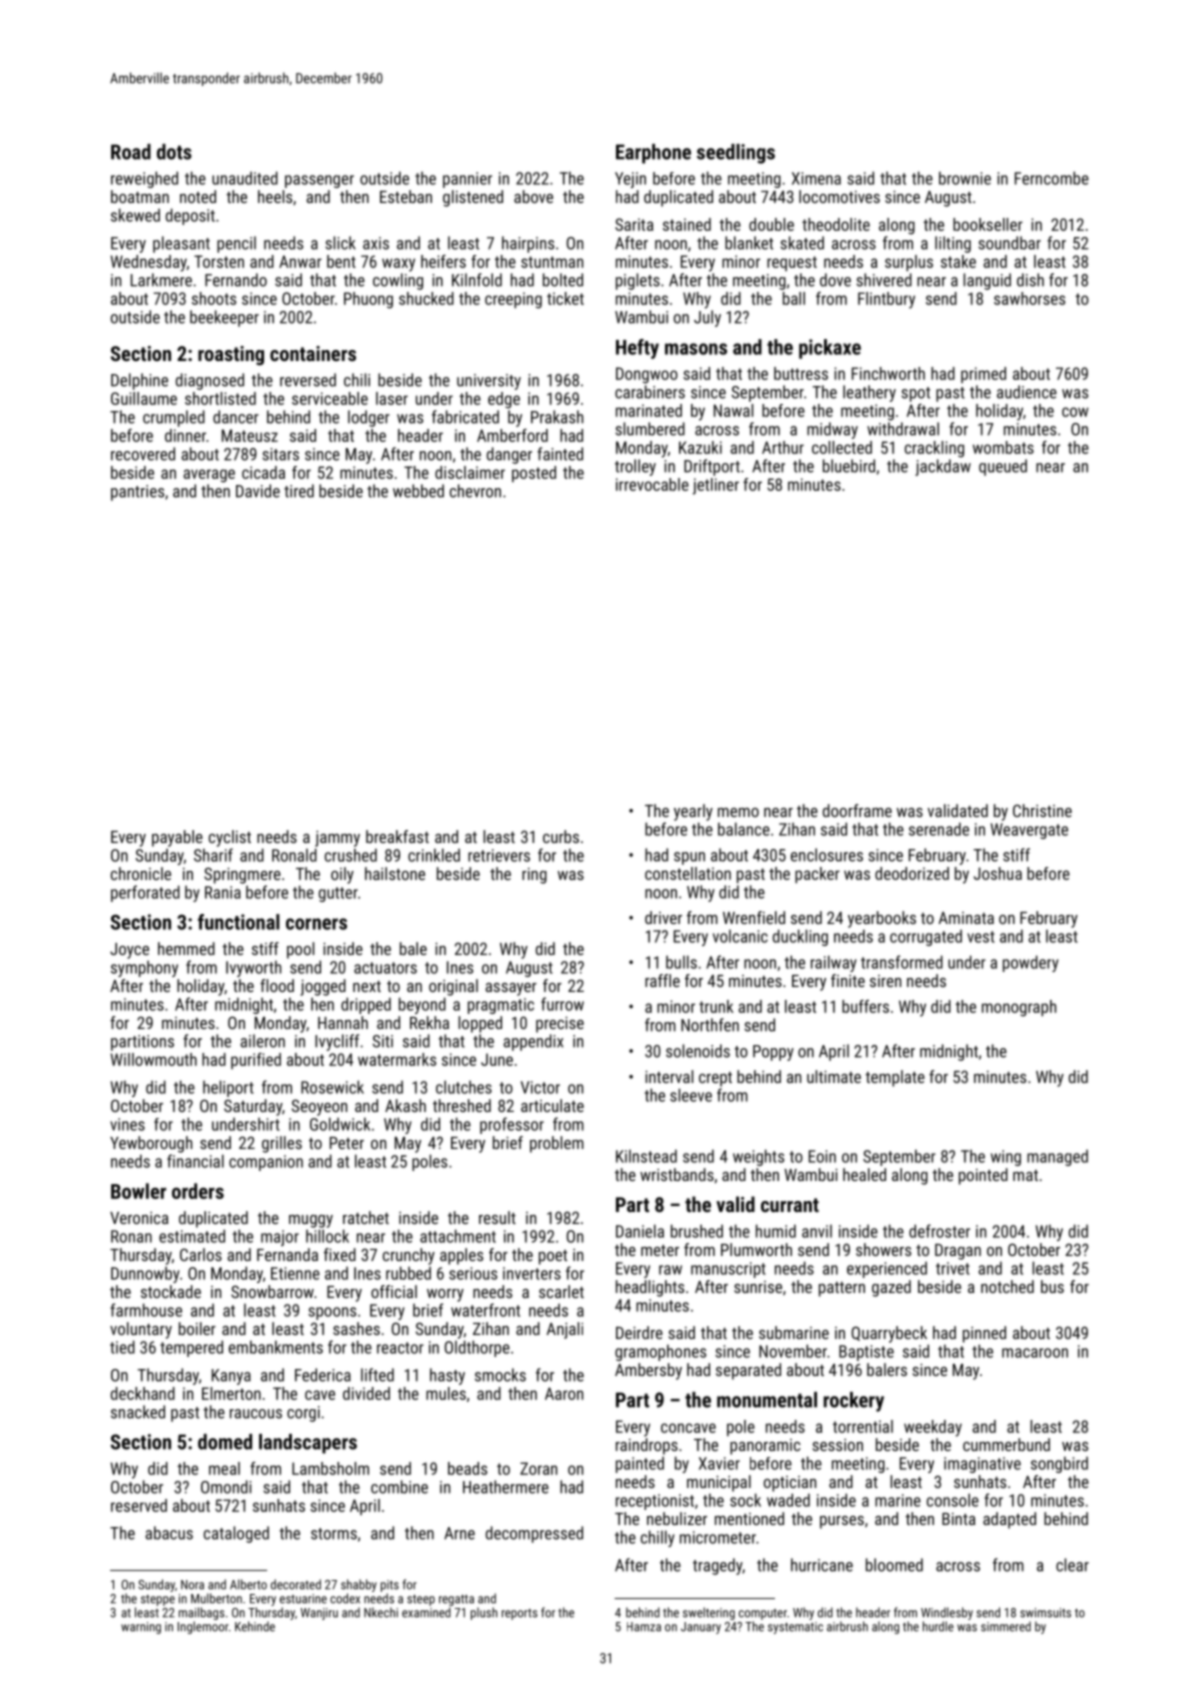 The height and width of the document is (1695, 1199). Describe the element at coordinates (475, 491) in the document. I see `chevron` at that location.
